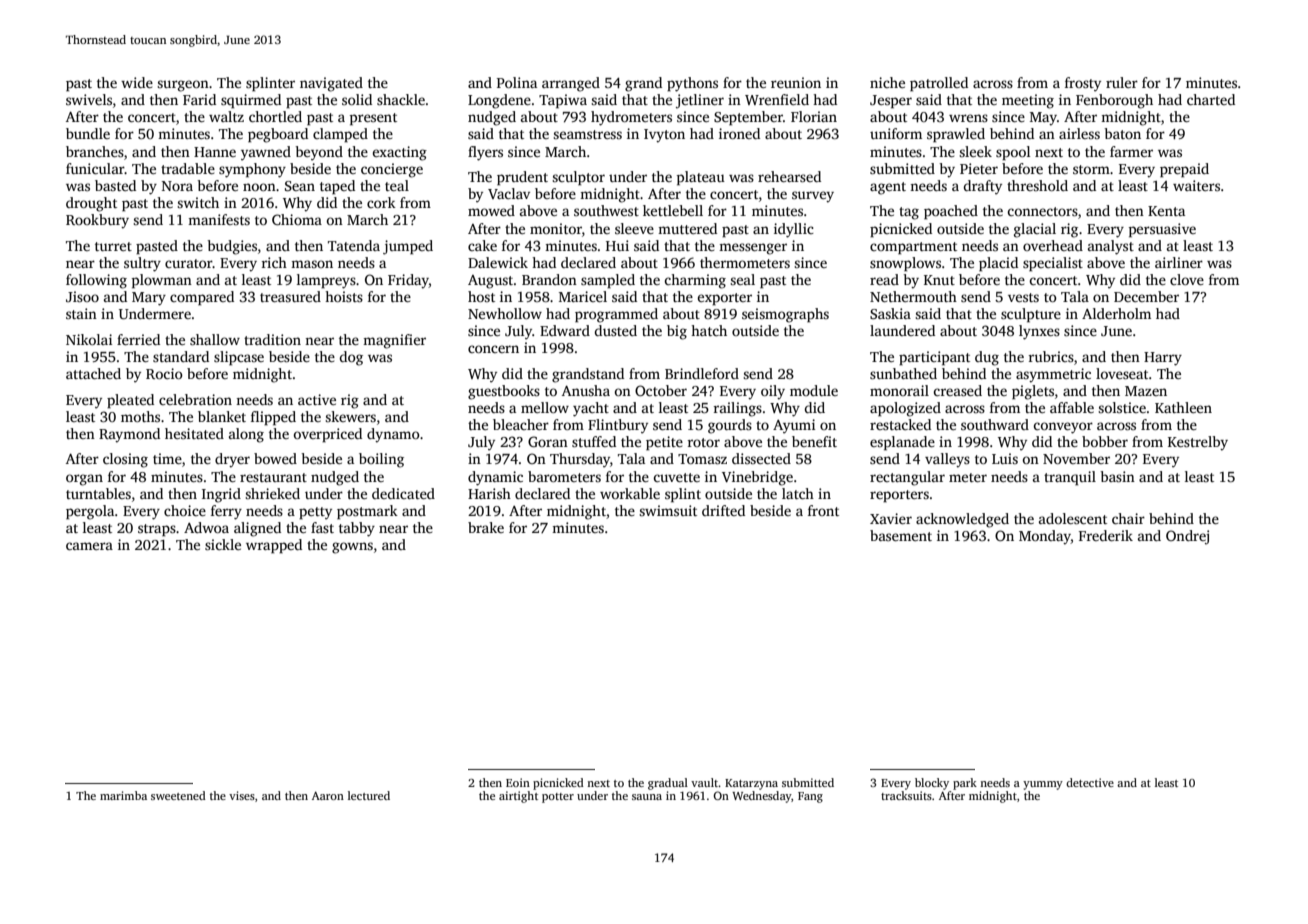  I want to click on ruler, so click(1122, 82).
